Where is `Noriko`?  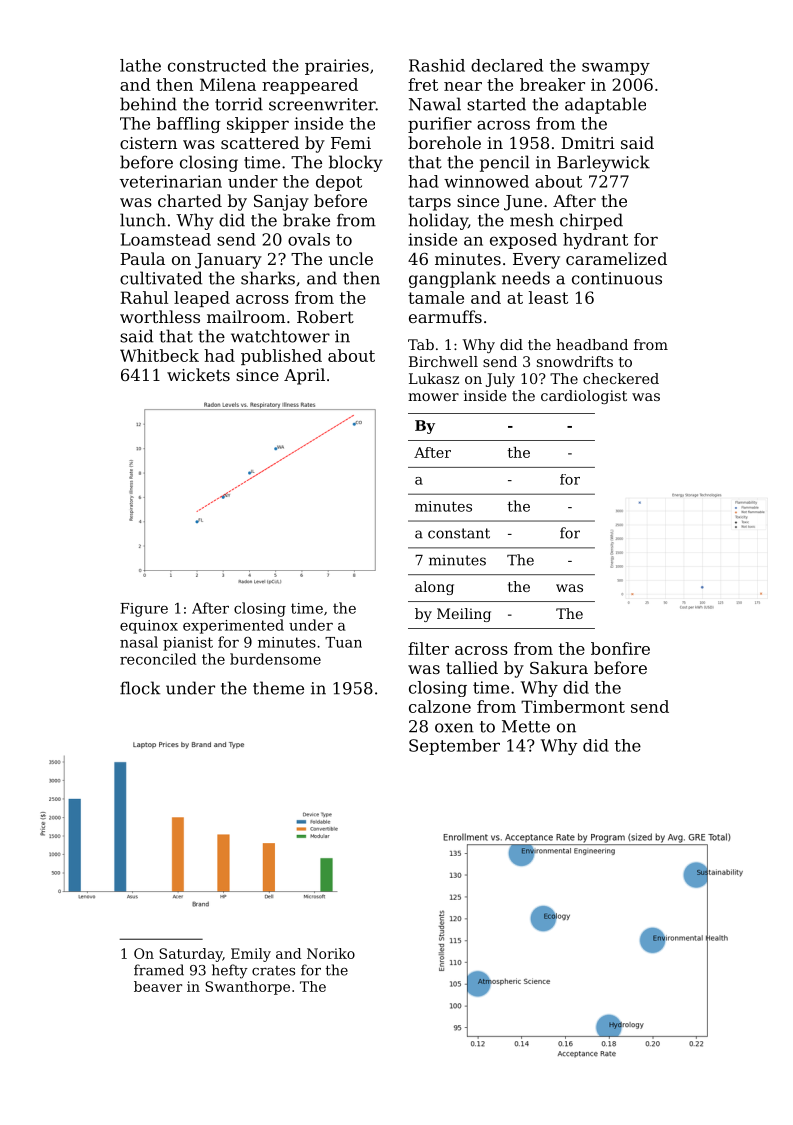
Noriko is located at coordinates (331, 953).
